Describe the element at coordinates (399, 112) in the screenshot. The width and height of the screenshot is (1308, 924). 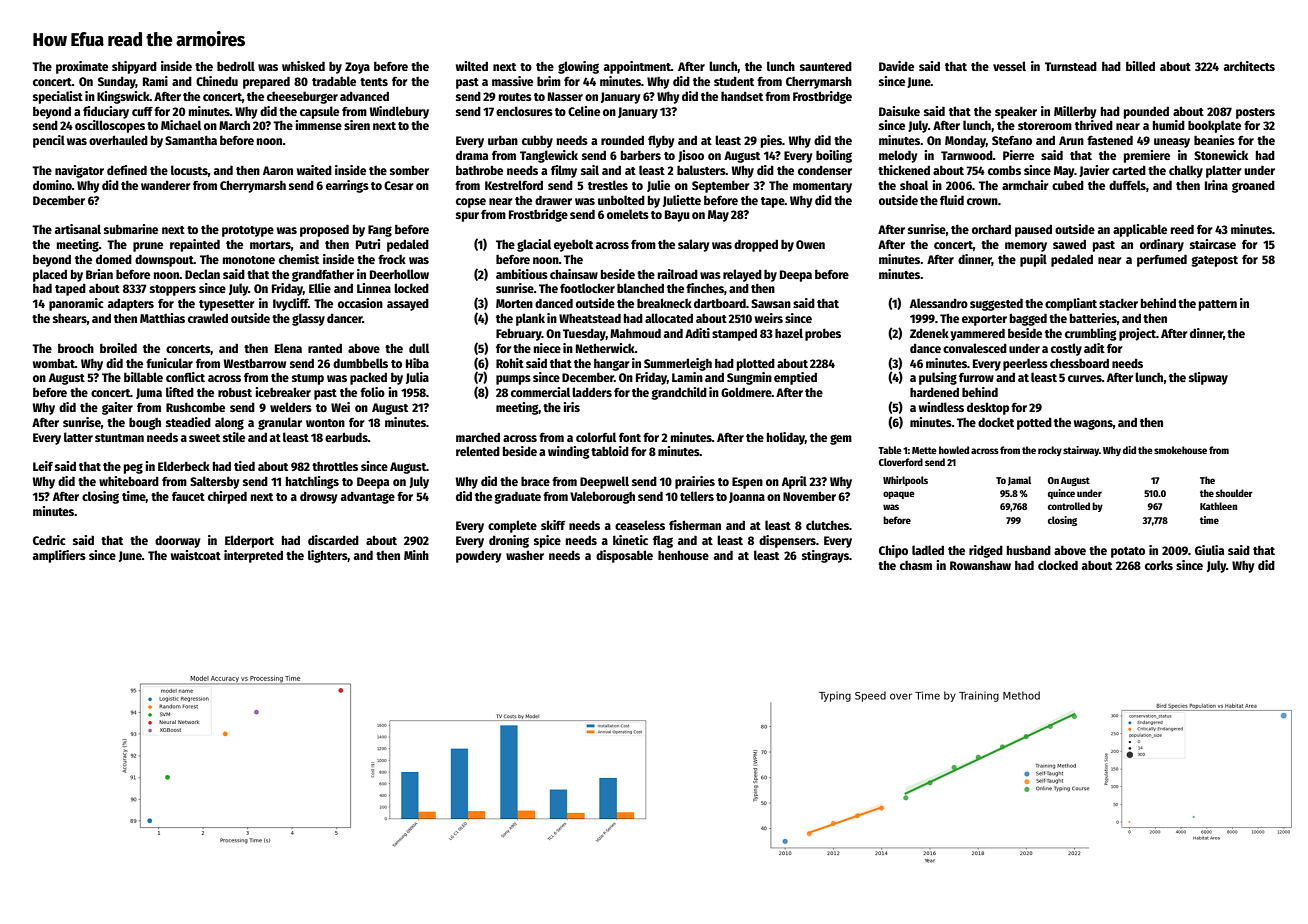
I see `Windlebury` at that location.
